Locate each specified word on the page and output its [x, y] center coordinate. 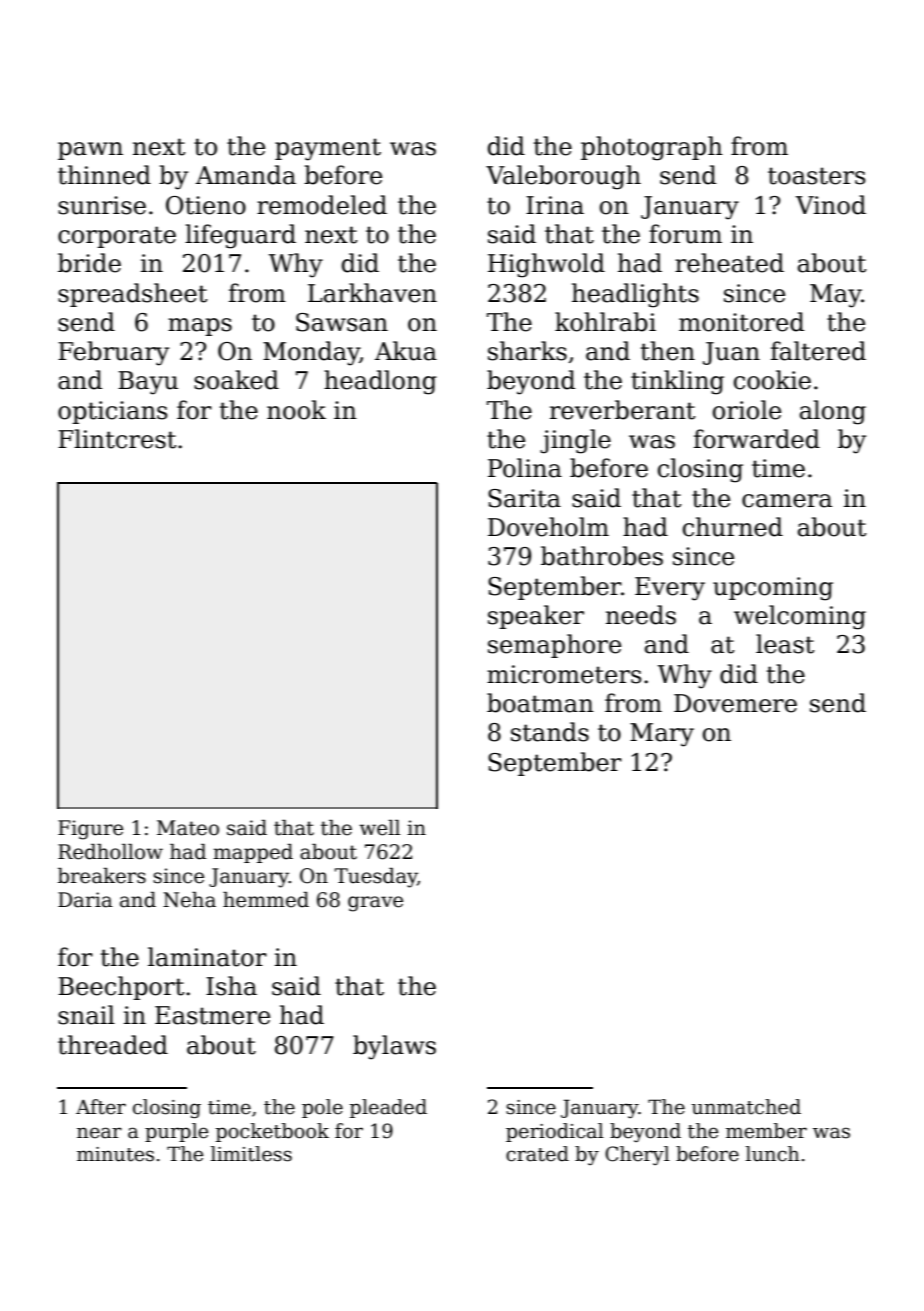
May [836, 296]
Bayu [148, 383]
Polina [525, 468]
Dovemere [735, 703]
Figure [90, 830]
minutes [115, 1154]
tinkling [677, 382]
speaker [536, 617]
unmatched [746, 1107]
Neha [189, 900]
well [379, 828]
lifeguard [240, 236]
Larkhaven [372, 293]
